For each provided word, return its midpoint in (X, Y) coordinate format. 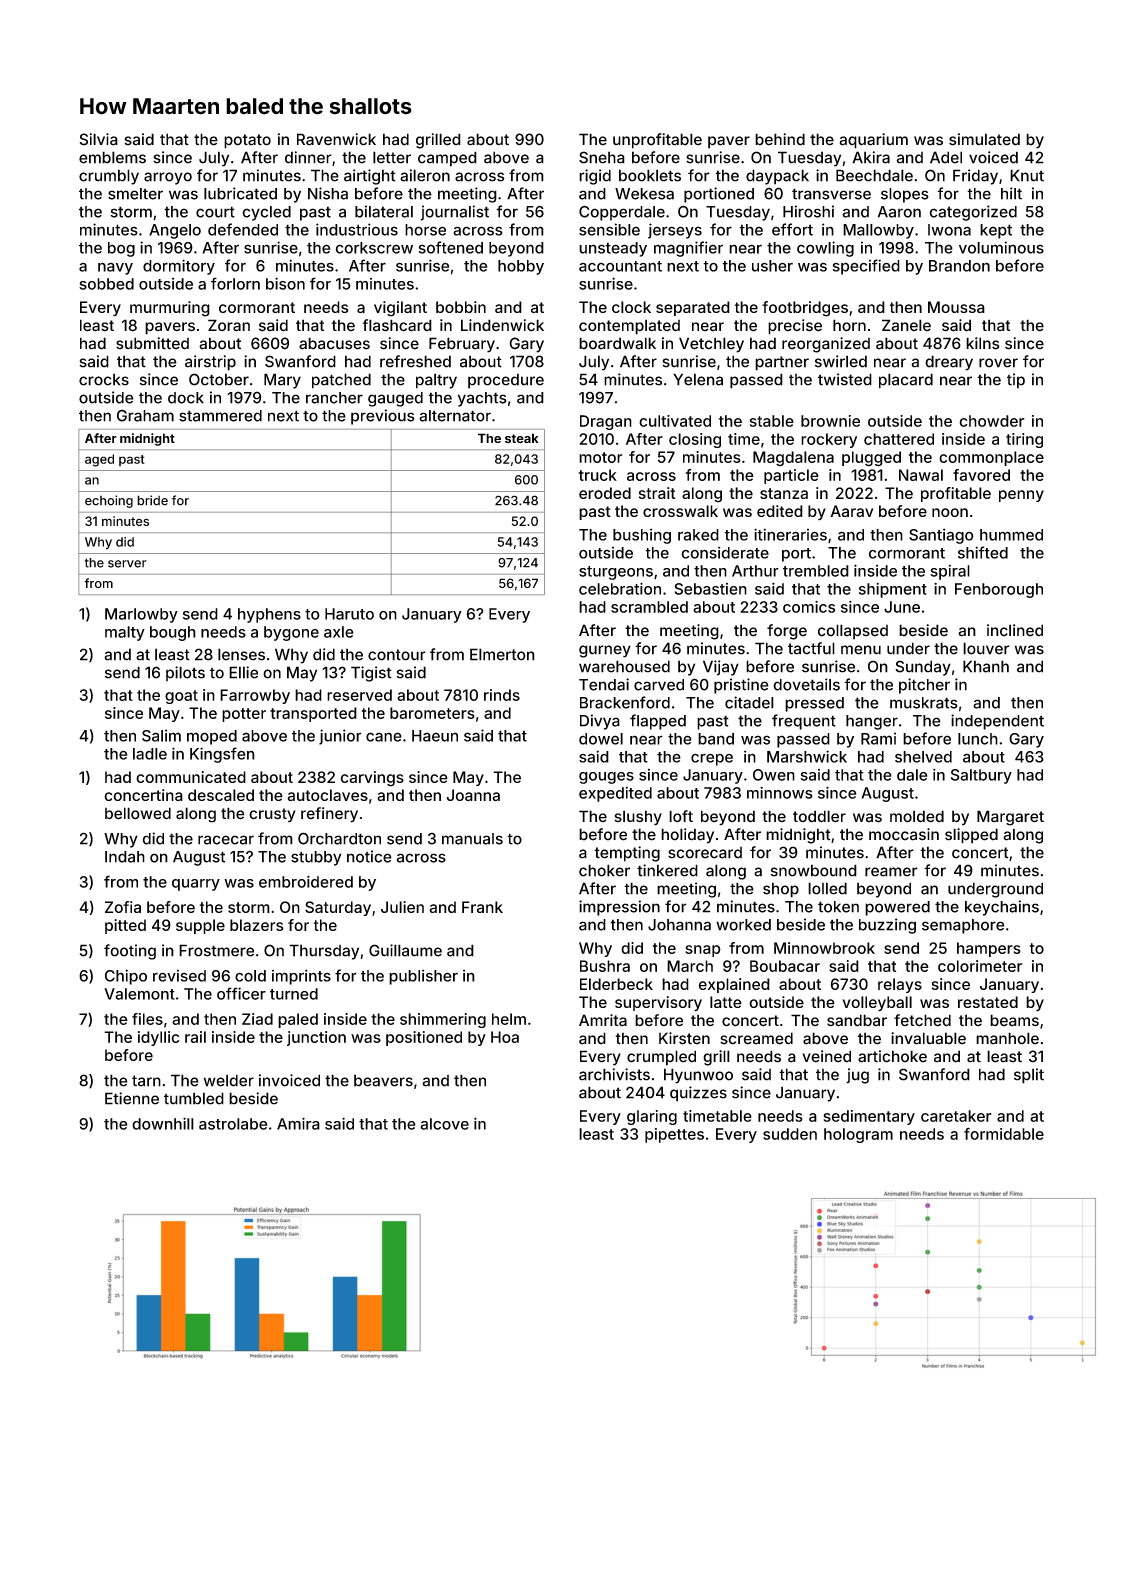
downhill (163, 1123)
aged (99, 460)
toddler (819, 816)
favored (981, 475)
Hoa (505, 1037)
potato (247, 141)
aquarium (873, 141)
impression (619, 908)
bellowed (138, 813)
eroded (605, 493)
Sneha (602, 157)
